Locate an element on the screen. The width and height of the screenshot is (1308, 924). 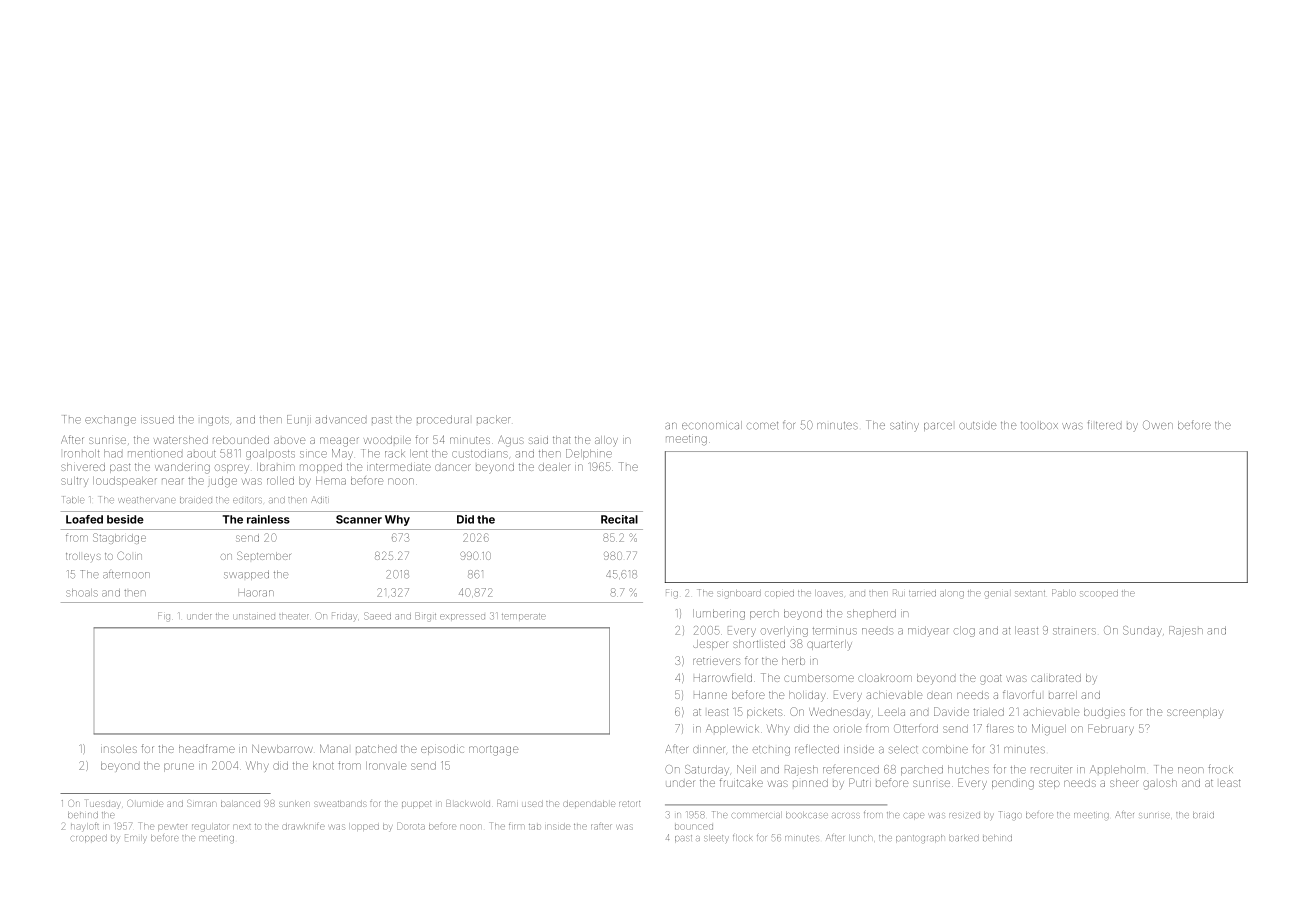
Sunday is located at coordinates (1142, 631).
